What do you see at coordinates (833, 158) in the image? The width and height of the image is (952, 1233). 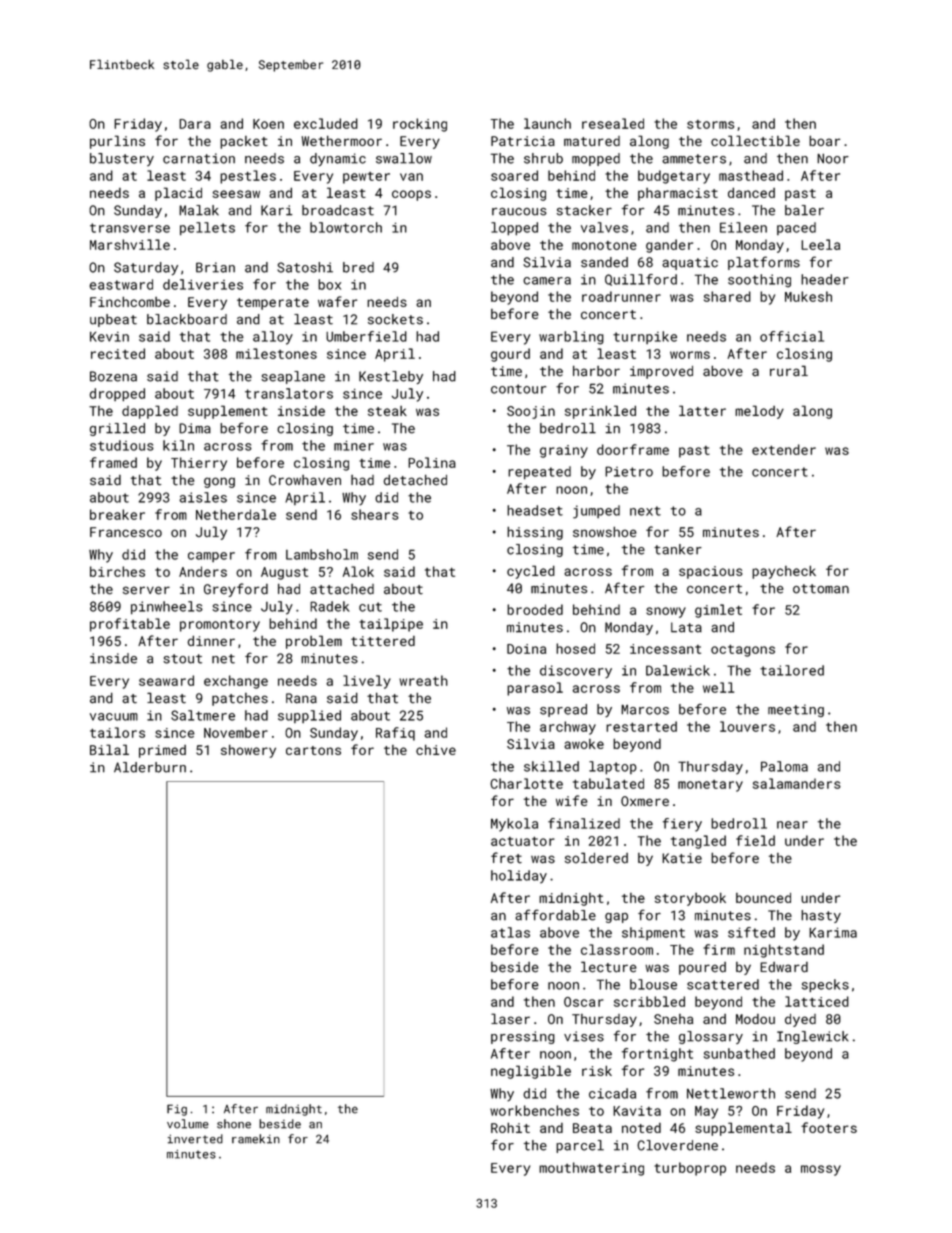 I see `Noor` at bounding box center [833, 158].
